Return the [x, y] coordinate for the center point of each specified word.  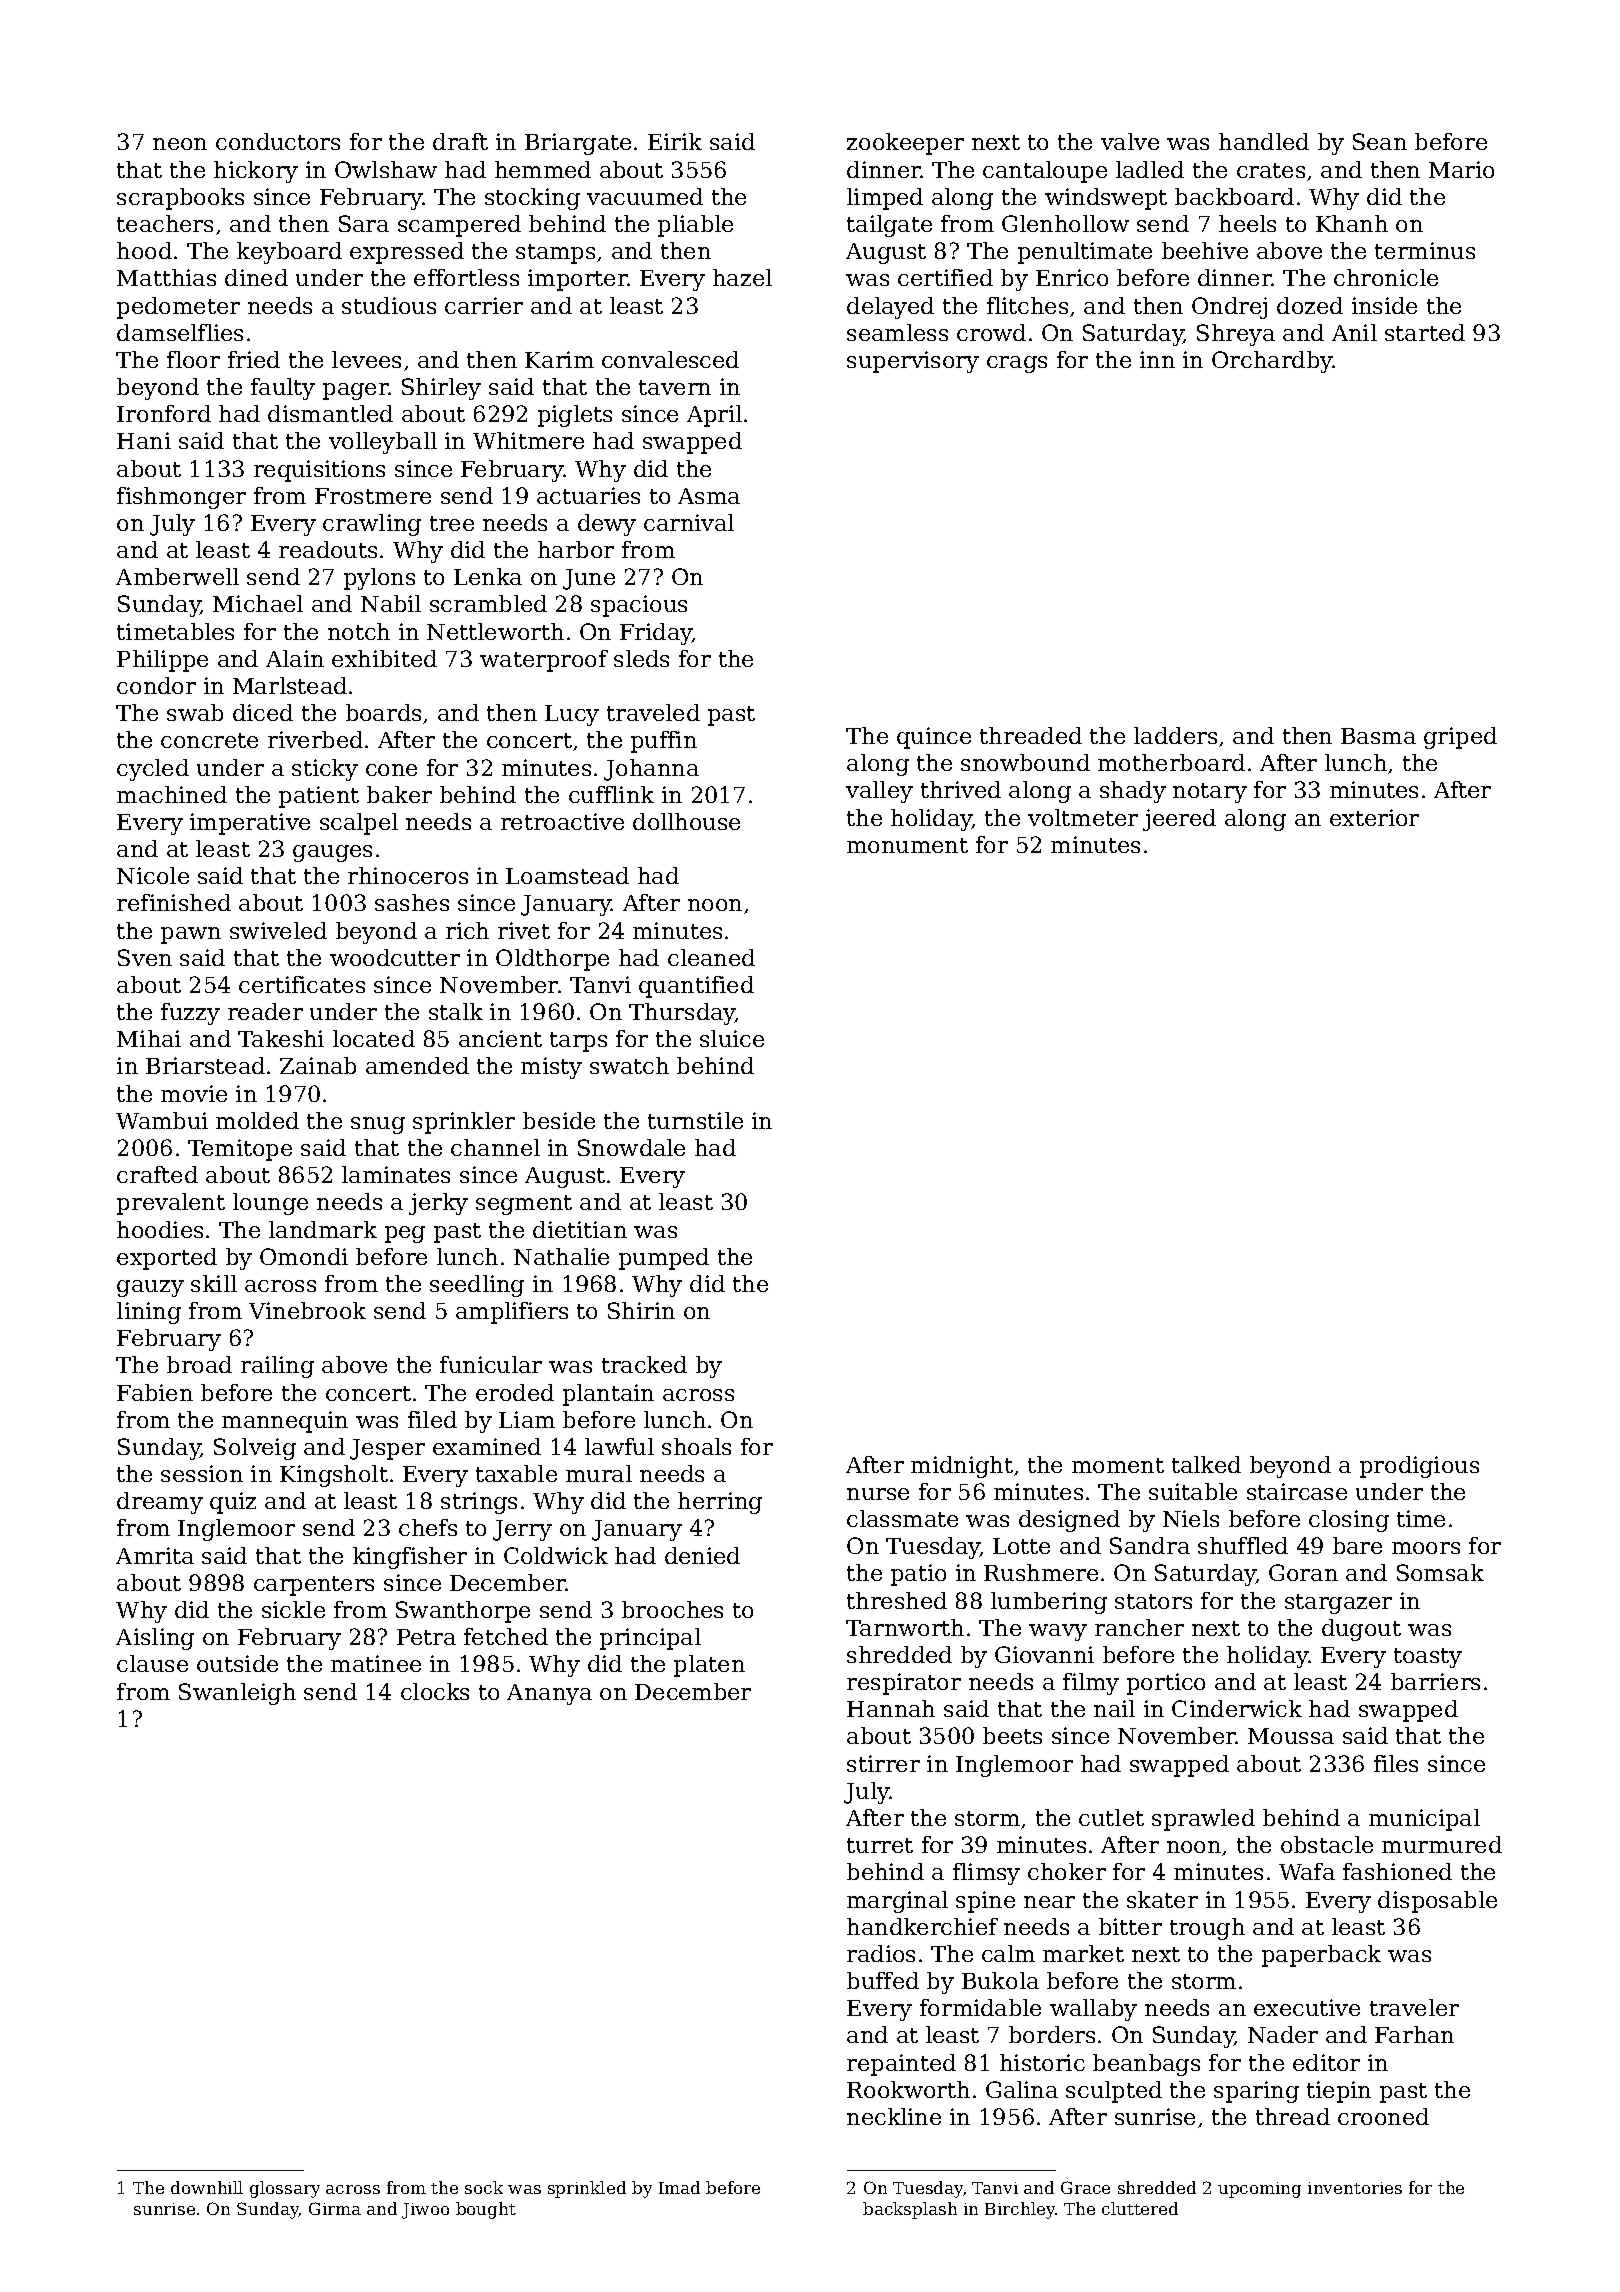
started [1425, 332]
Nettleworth [495, 631]
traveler [1414, 2007]
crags [1017, 364]
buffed [883, 1980]
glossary [285, 2189]
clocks [435, 1691]
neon [180, 144]
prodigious [1419, 1467]
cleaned [711, 957]
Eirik [675, 141]
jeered [1179, 820]
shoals [696, 1446]
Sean [1380, 141]
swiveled [278, 930]
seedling [477, 1286]
